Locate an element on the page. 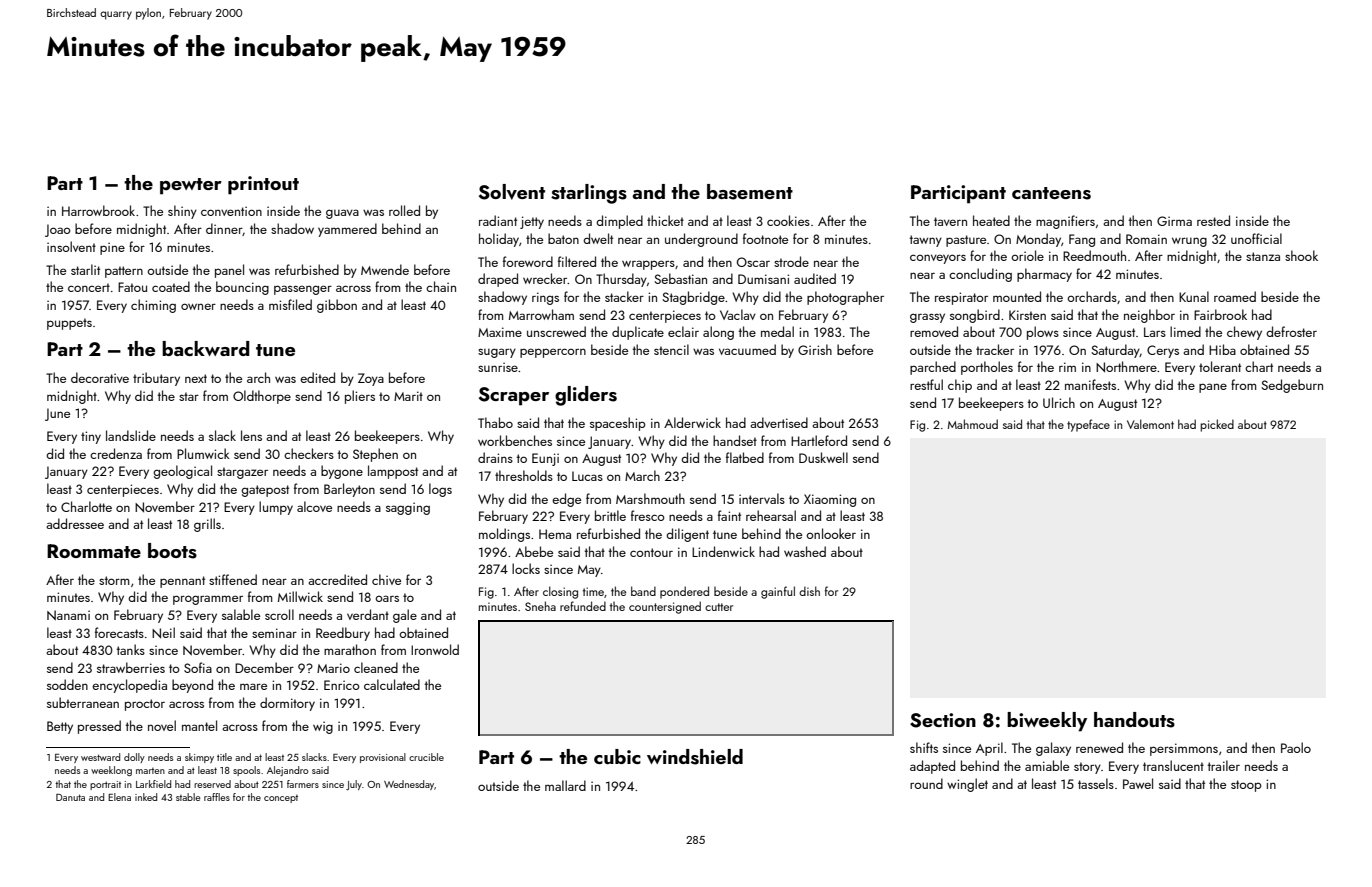  rested is located at coordinates (1213, 220).
